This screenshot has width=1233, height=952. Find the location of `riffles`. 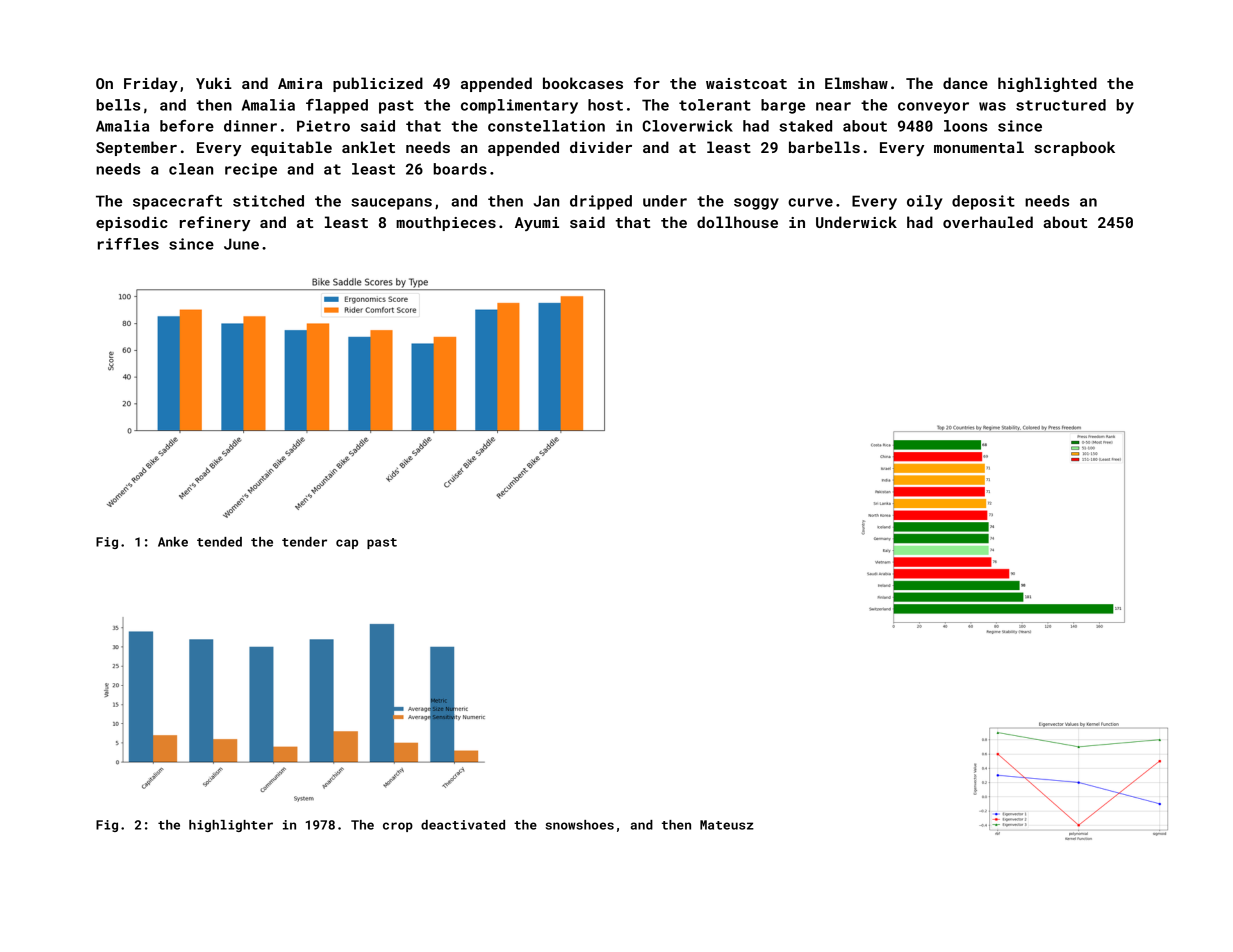

riffles is located at coordinates (128, 244).
